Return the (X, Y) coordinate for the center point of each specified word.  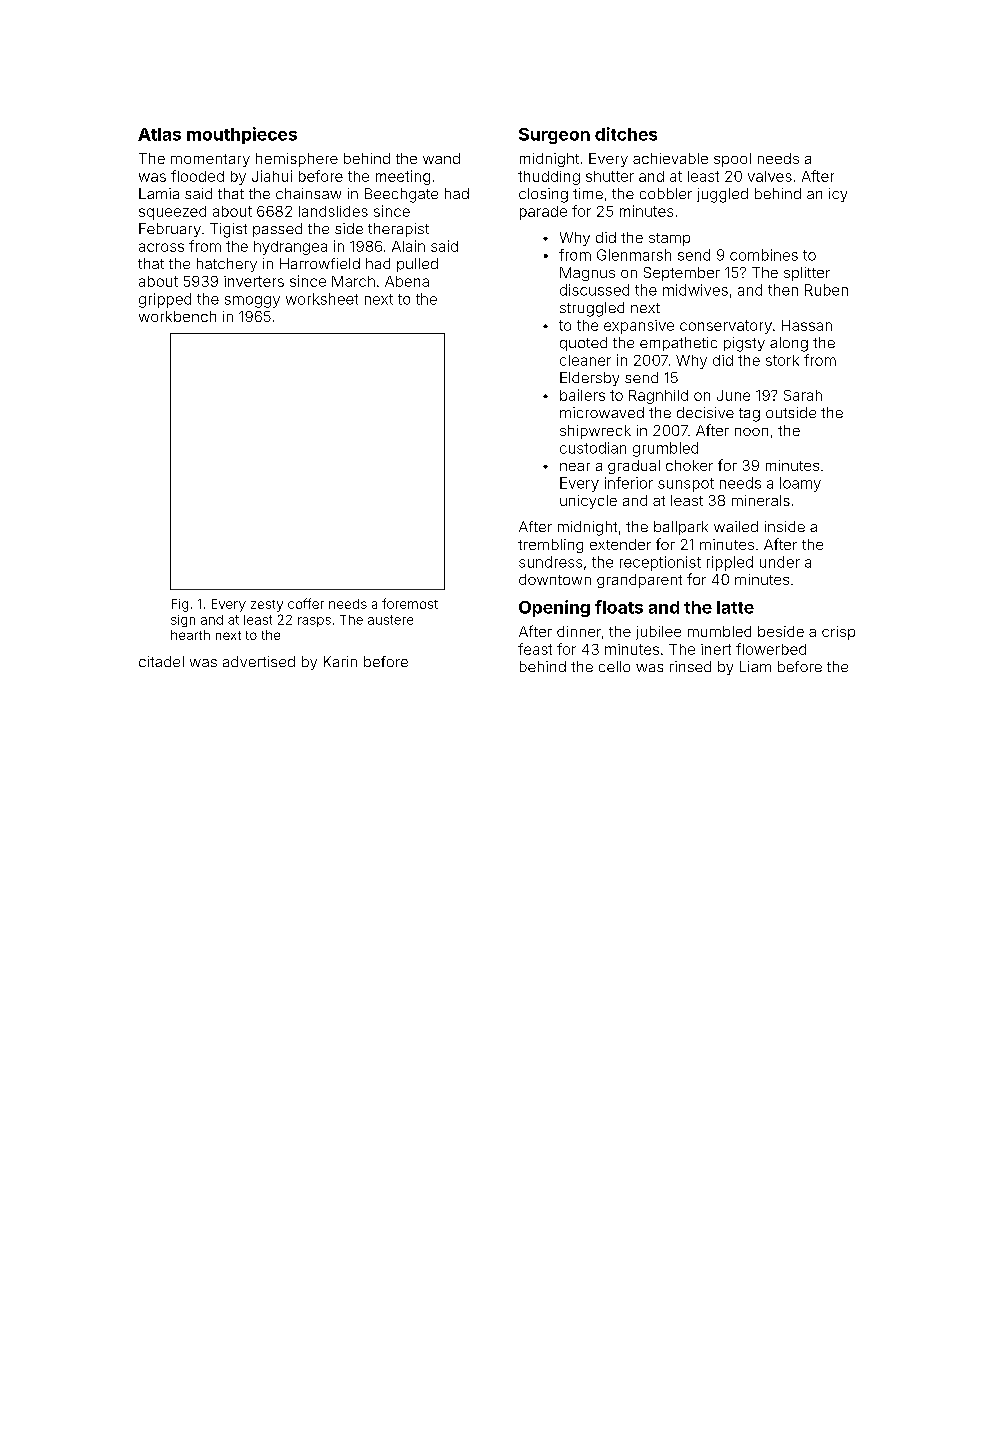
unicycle (588, 502)
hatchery (227, 265)
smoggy (252, 302)
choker (689, 465)
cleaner (585, 360)
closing (543, 195)
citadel (161, 661)
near (575, 467)
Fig (180, 605)
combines (764, 255)
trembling (550, 546)
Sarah (803, 395)
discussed (594, 290)
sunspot (686, 485)
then (783, 290)
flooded (197, 176)
